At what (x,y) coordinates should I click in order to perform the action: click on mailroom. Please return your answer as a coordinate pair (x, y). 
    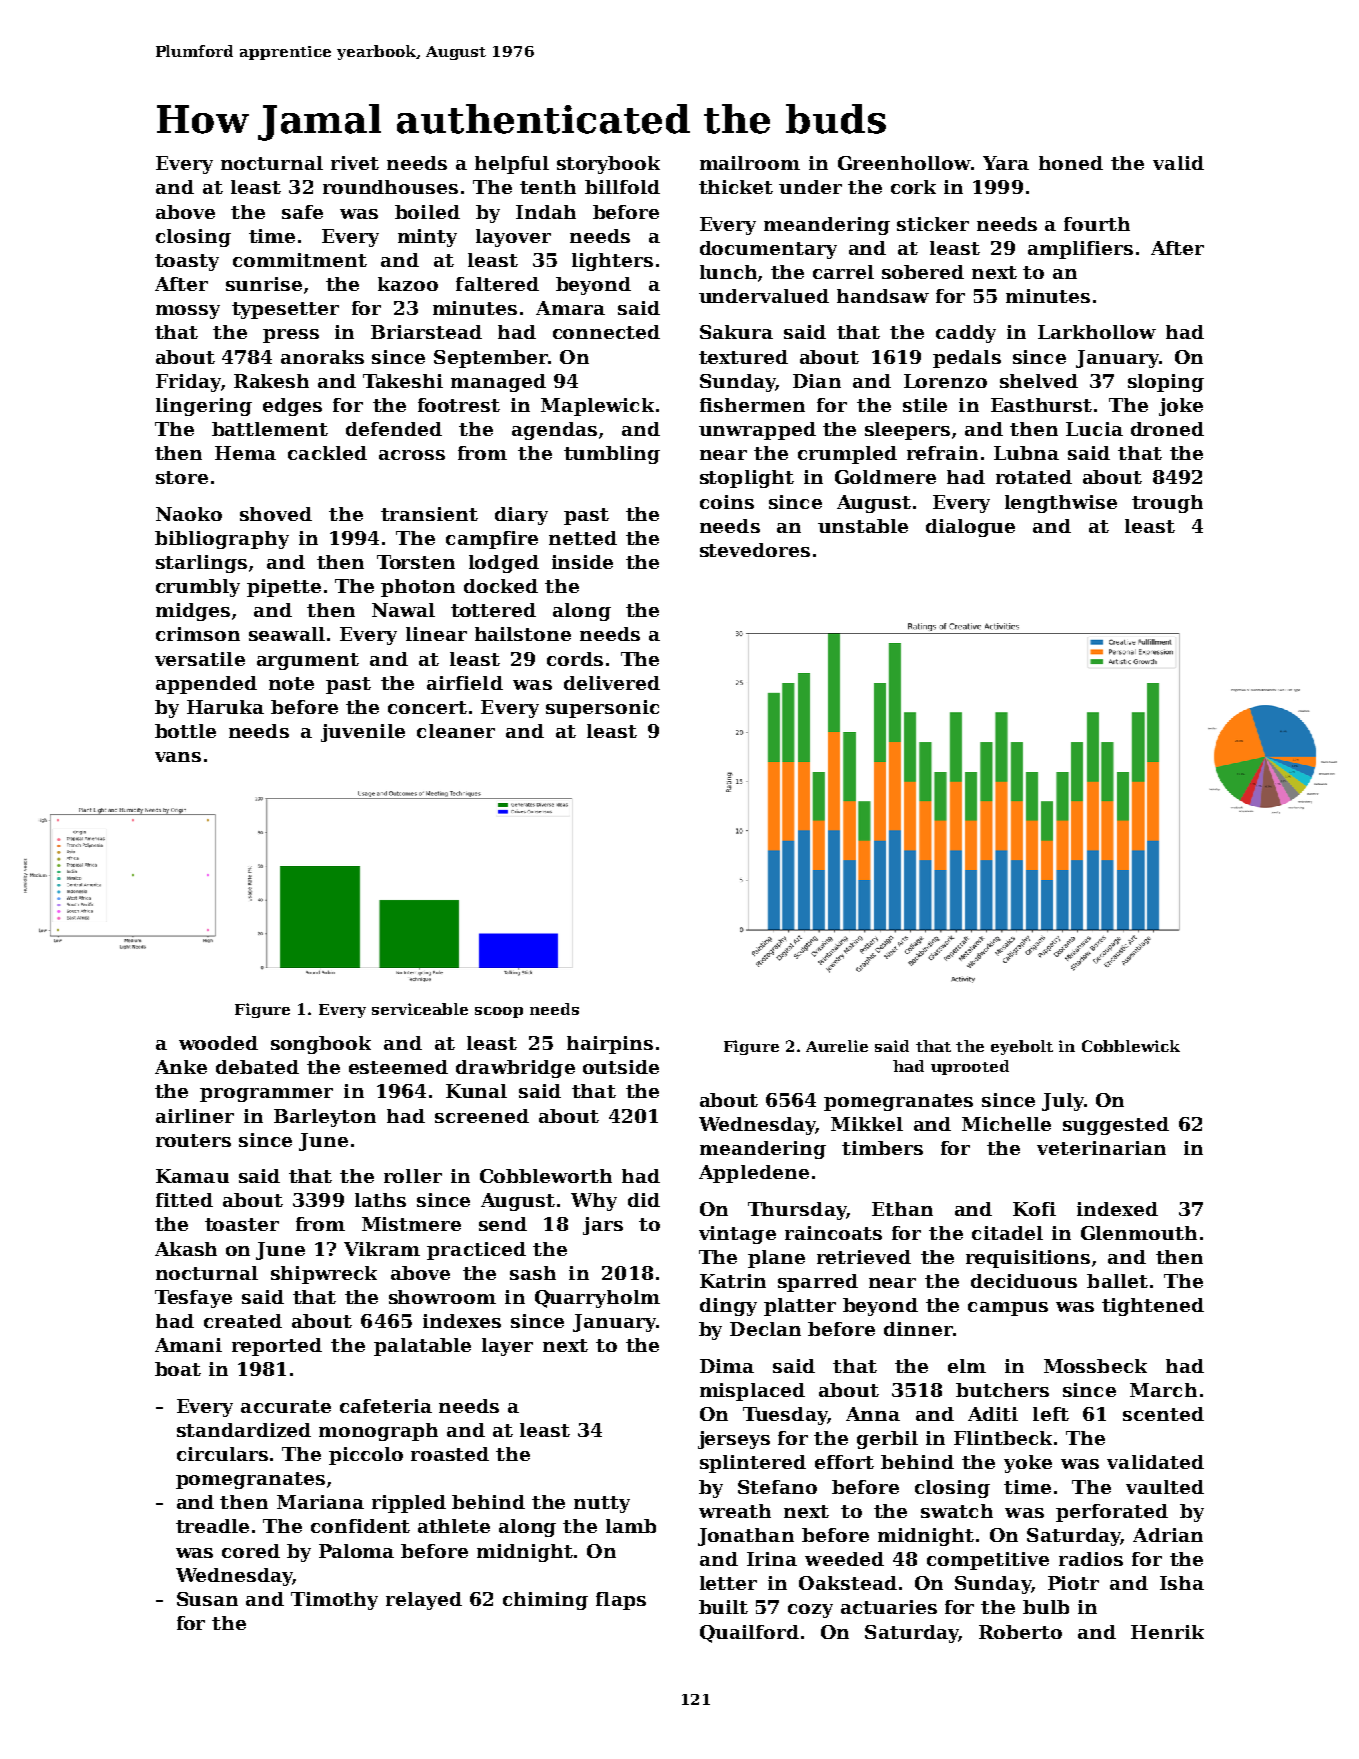
    Looking at the image, I should click on (750, 163).
